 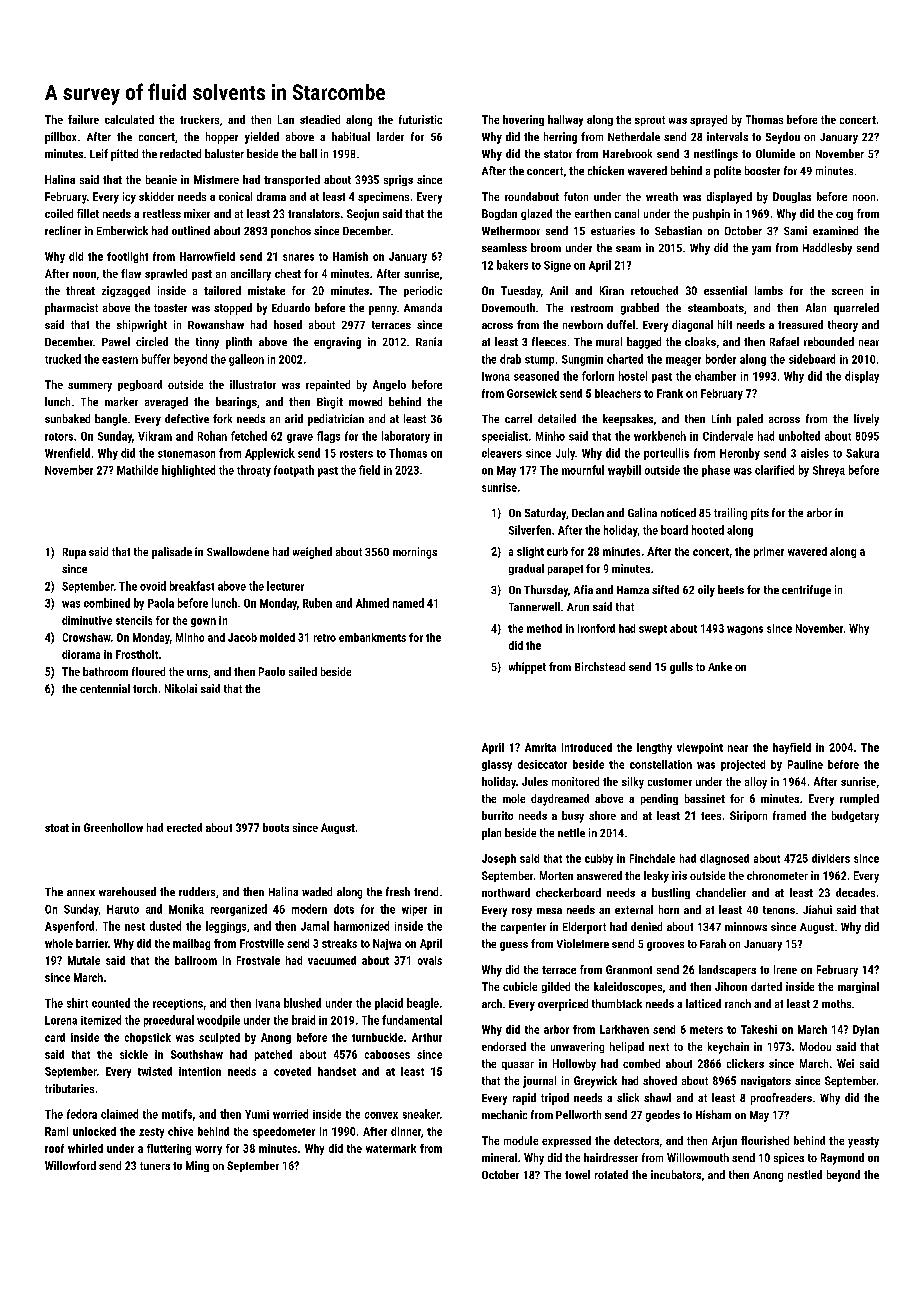 I want to click on Jiahui, so click(x=817, y=909).
